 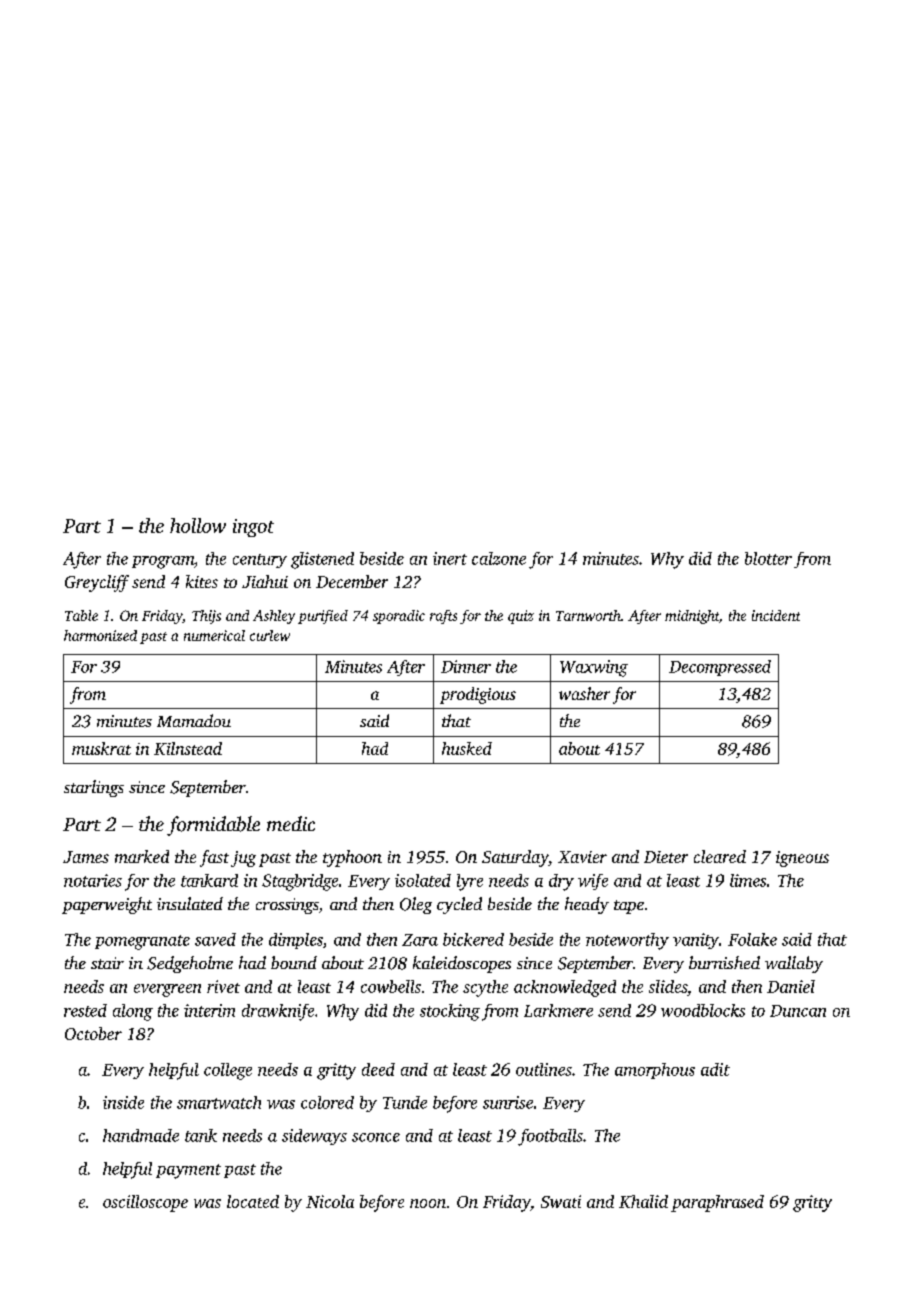 I want to click on James, so click(x=86, y=857).
